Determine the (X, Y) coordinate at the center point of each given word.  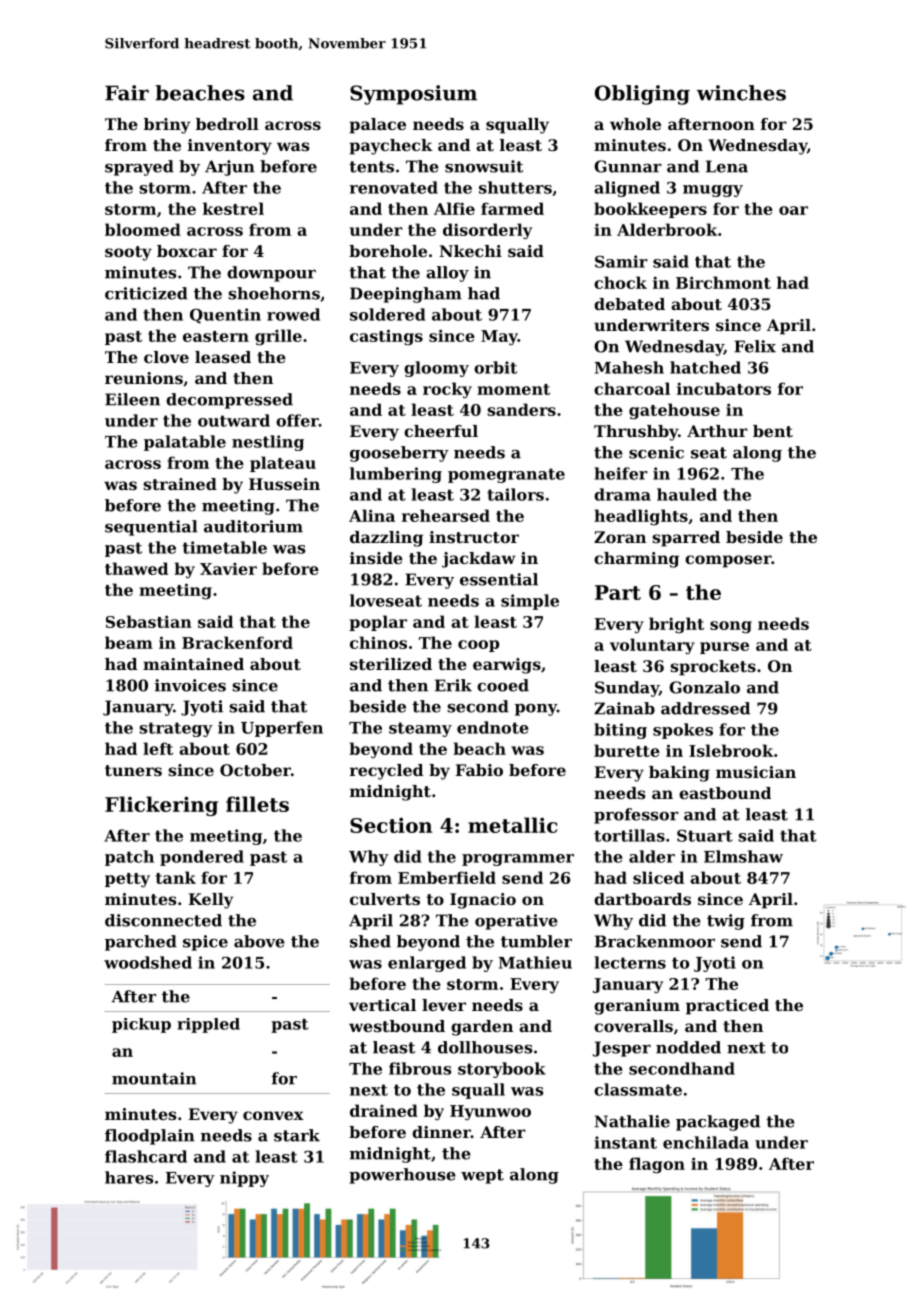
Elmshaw (743, 856)
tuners (133, 770)
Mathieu (535, 962)
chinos (378, 642)
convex (273, 1115)
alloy (447, 274)
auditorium (253, 526)
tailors (515, 494)
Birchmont (723, 282)
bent (773, 431)
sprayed (139, 168)
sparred (686, 539)
